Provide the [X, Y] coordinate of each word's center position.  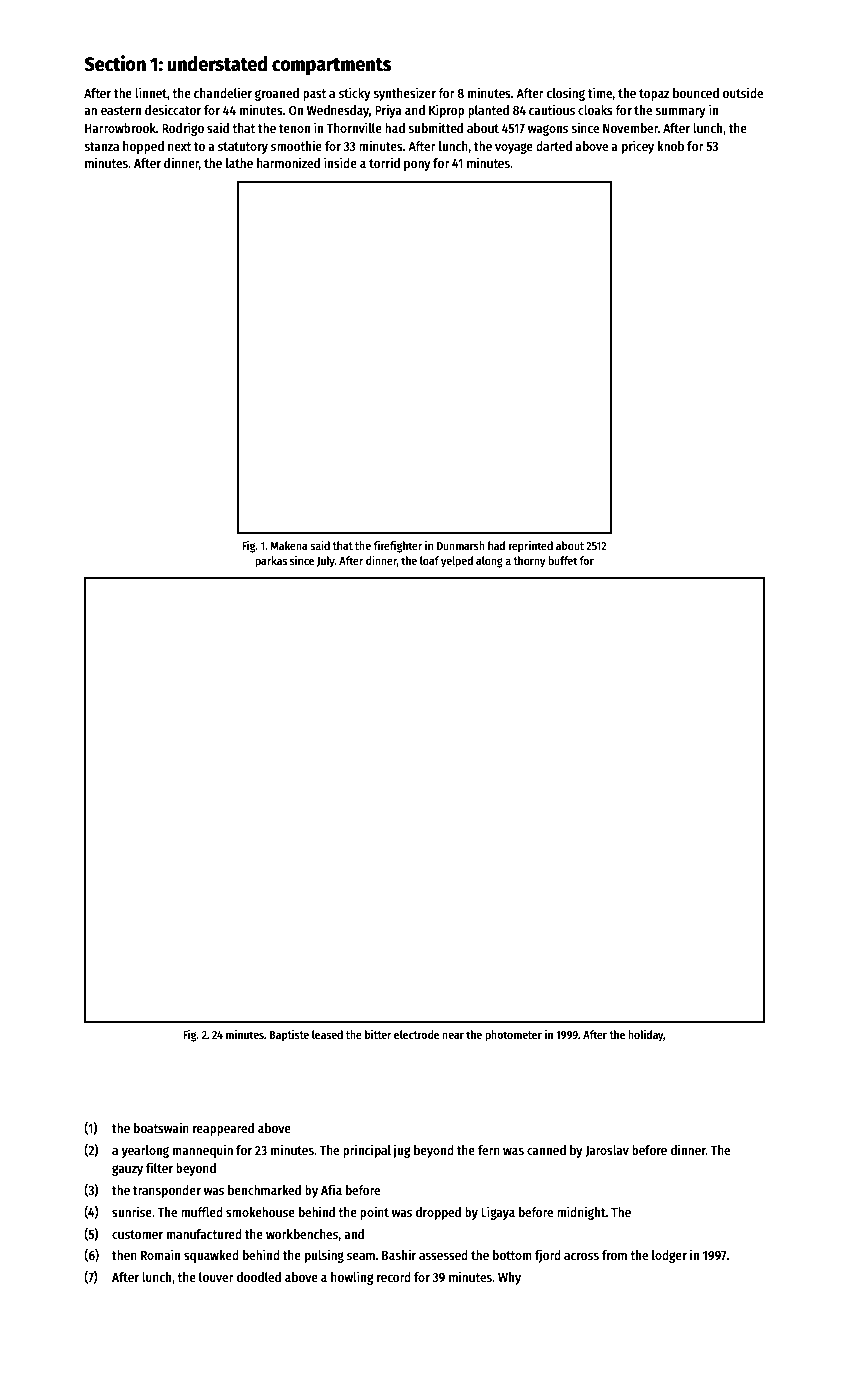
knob [671, 146]
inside [340, 162]
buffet [562, 560]
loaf [429, 560]
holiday [646, 1036]
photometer [513, 1036]
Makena [289, 545]
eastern [121, 110]
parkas [271, 562]
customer [137, 1234]
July [326, 562]
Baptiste [289, 1036]
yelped [457, 562]
